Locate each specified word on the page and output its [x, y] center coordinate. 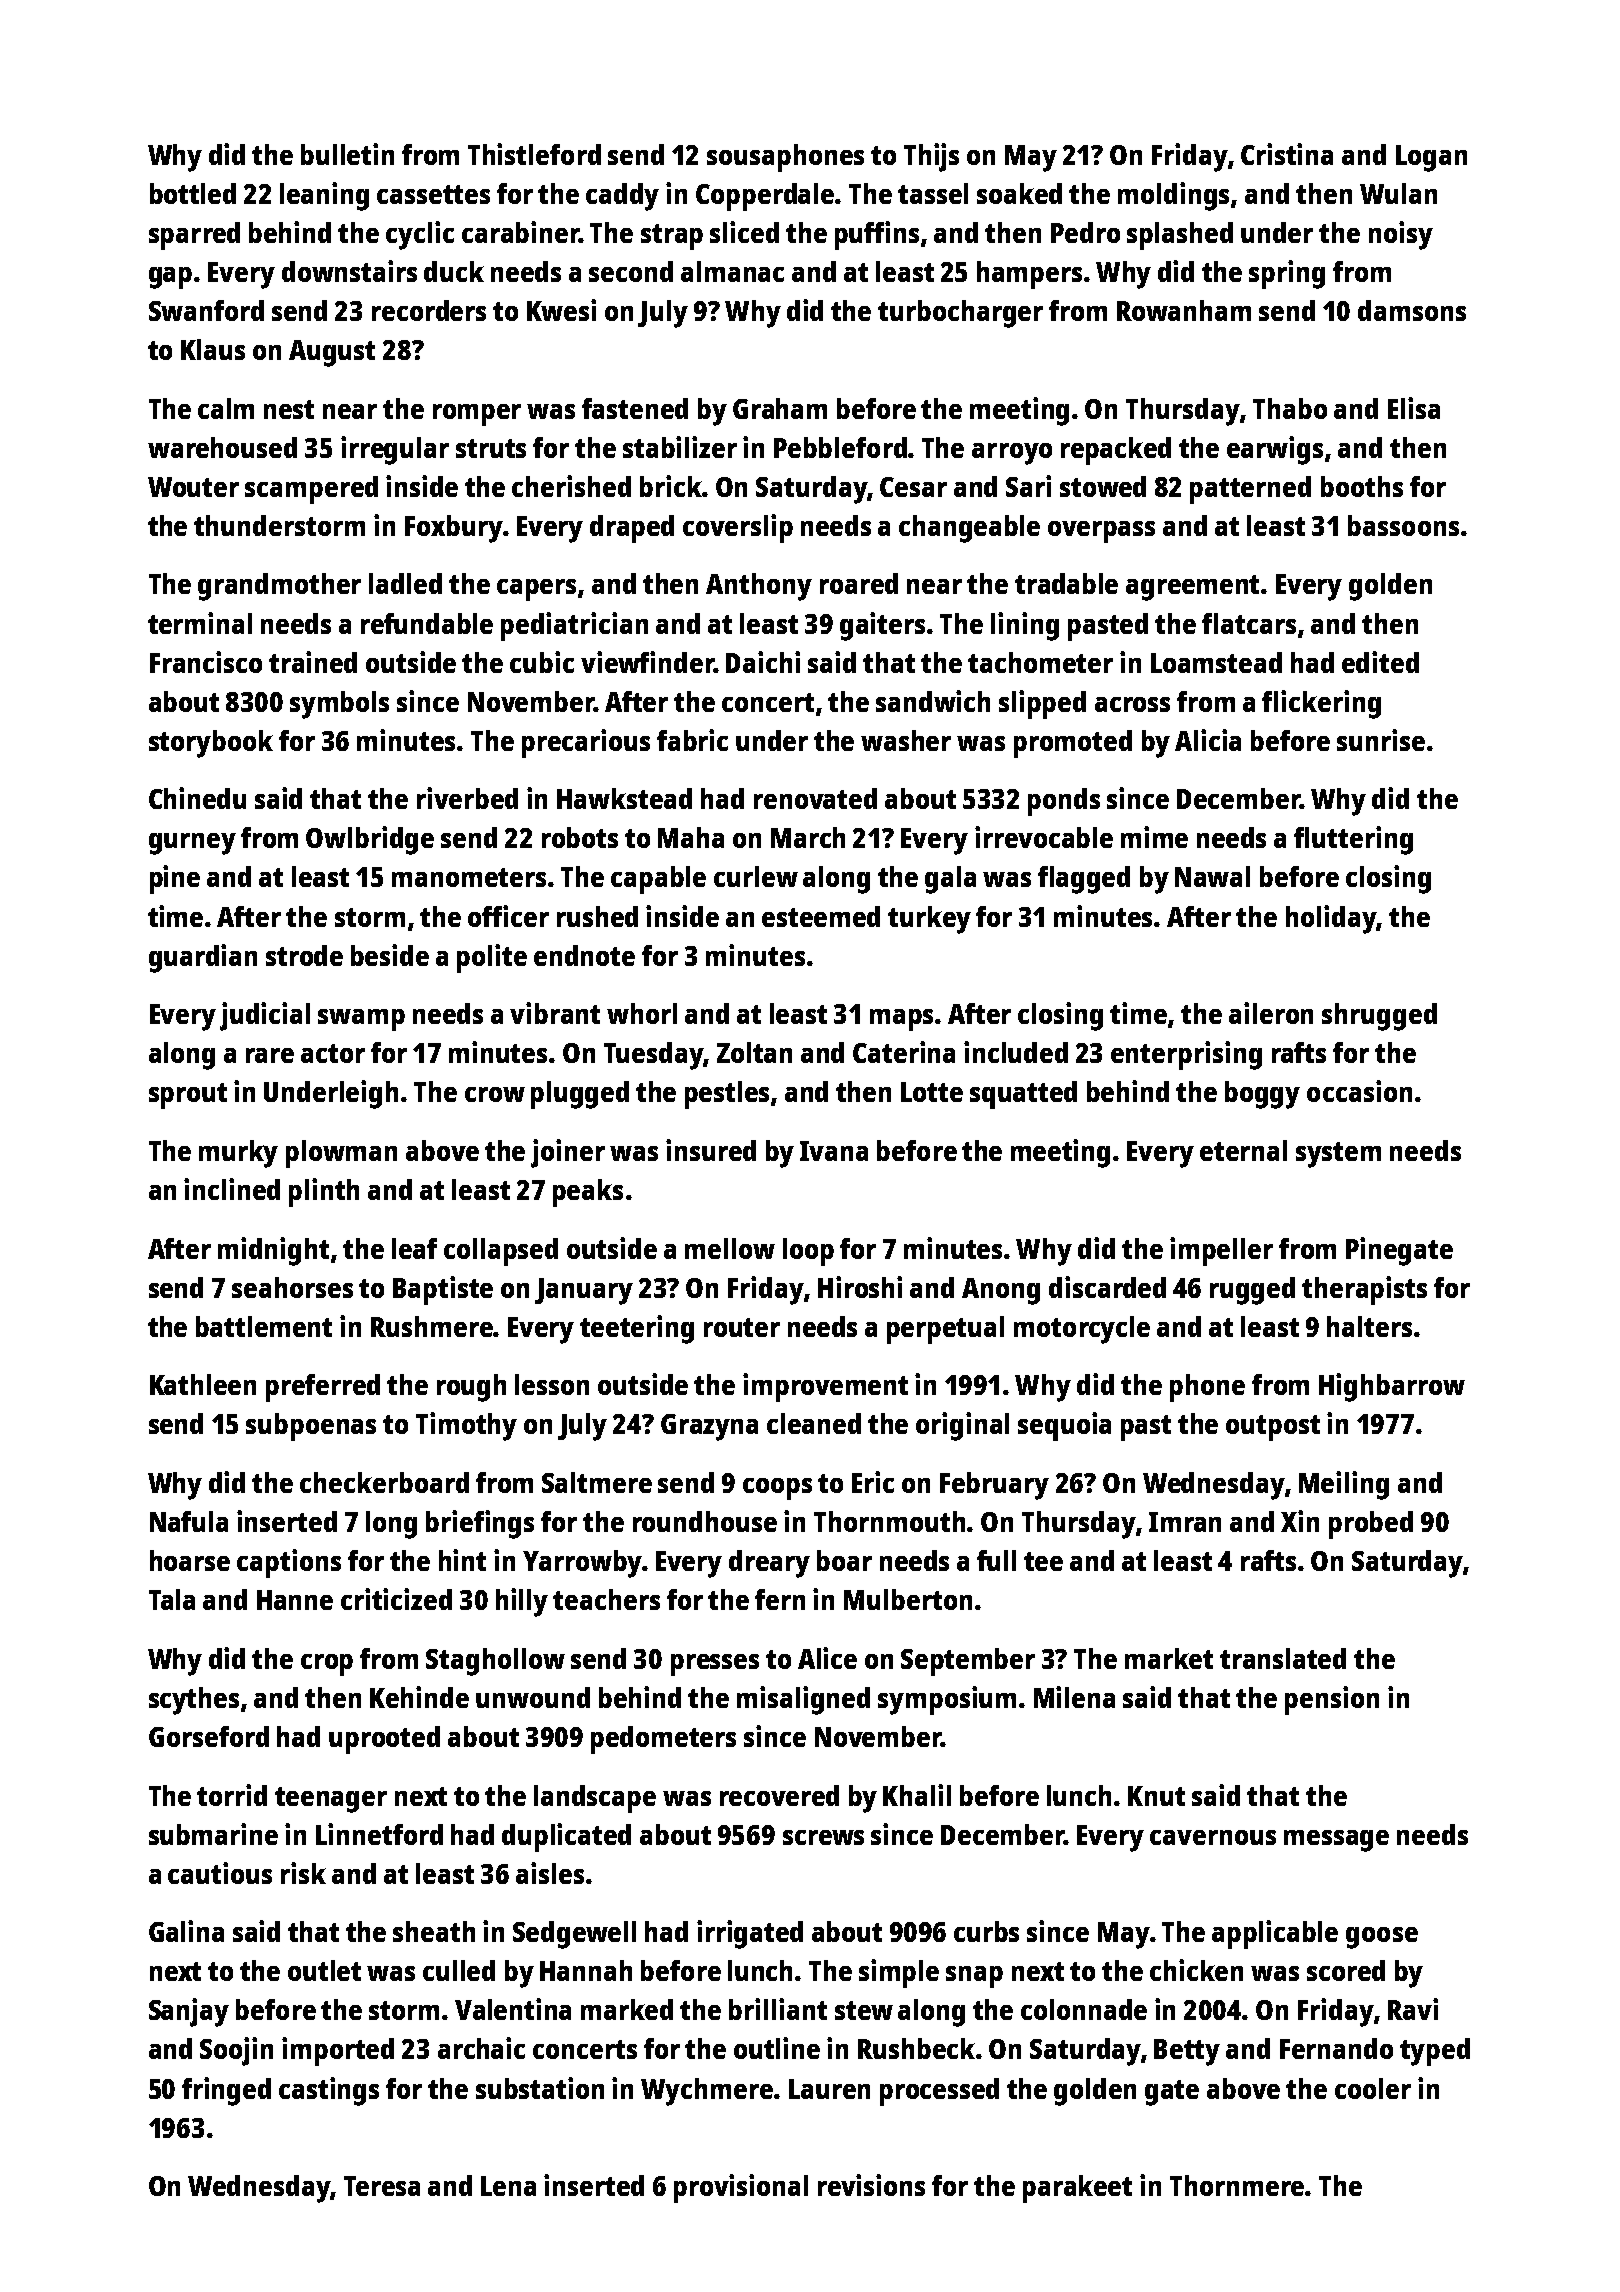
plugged [580, 1095]
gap [170, 278]
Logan [1431, 158]
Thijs [931, 157]
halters [1369, 1326]
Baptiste [443, 1290]
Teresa [382, 2186]
